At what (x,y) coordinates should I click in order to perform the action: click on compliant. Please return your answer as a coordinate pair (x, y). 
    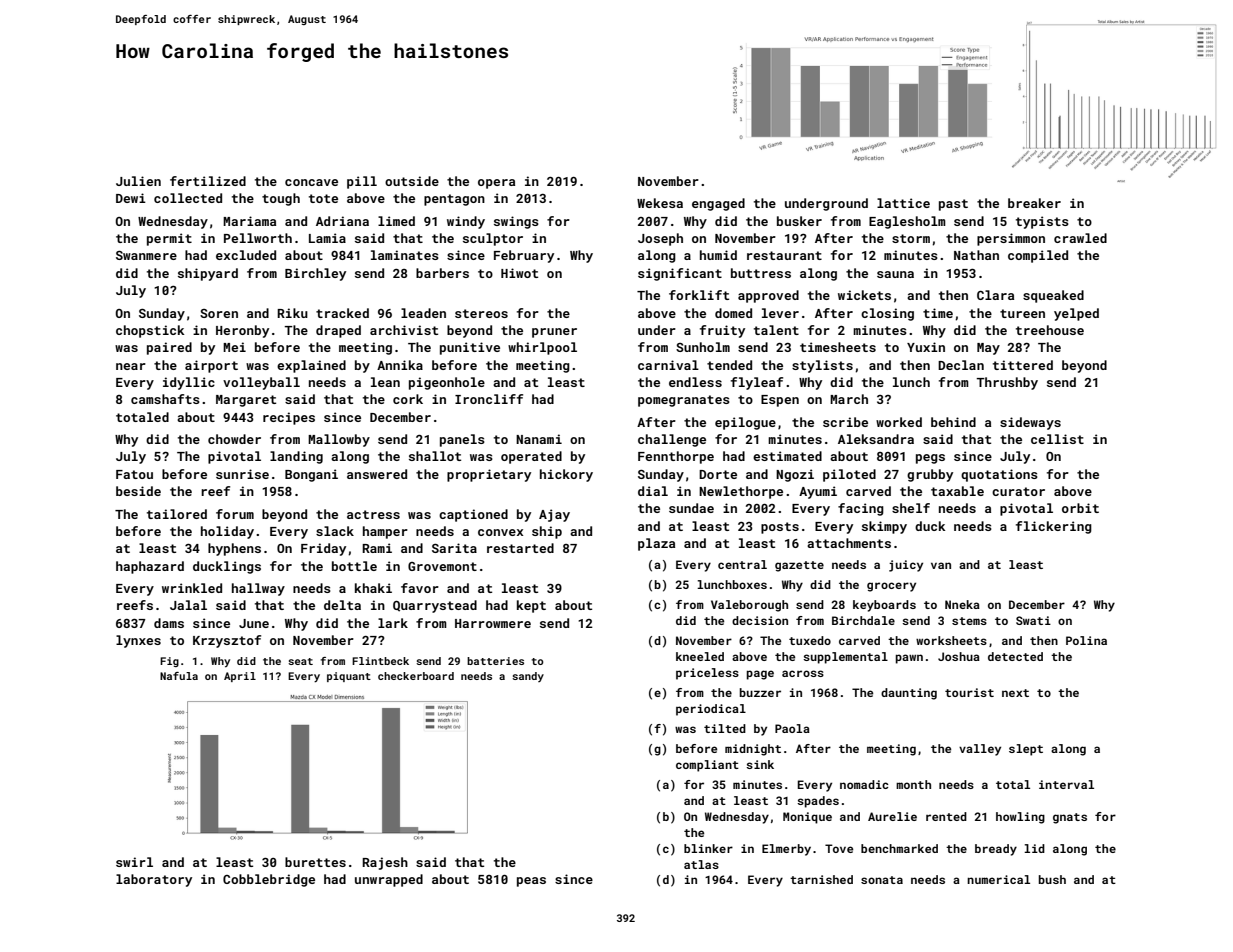
    Looking at the image, I should click on (707, 766).
